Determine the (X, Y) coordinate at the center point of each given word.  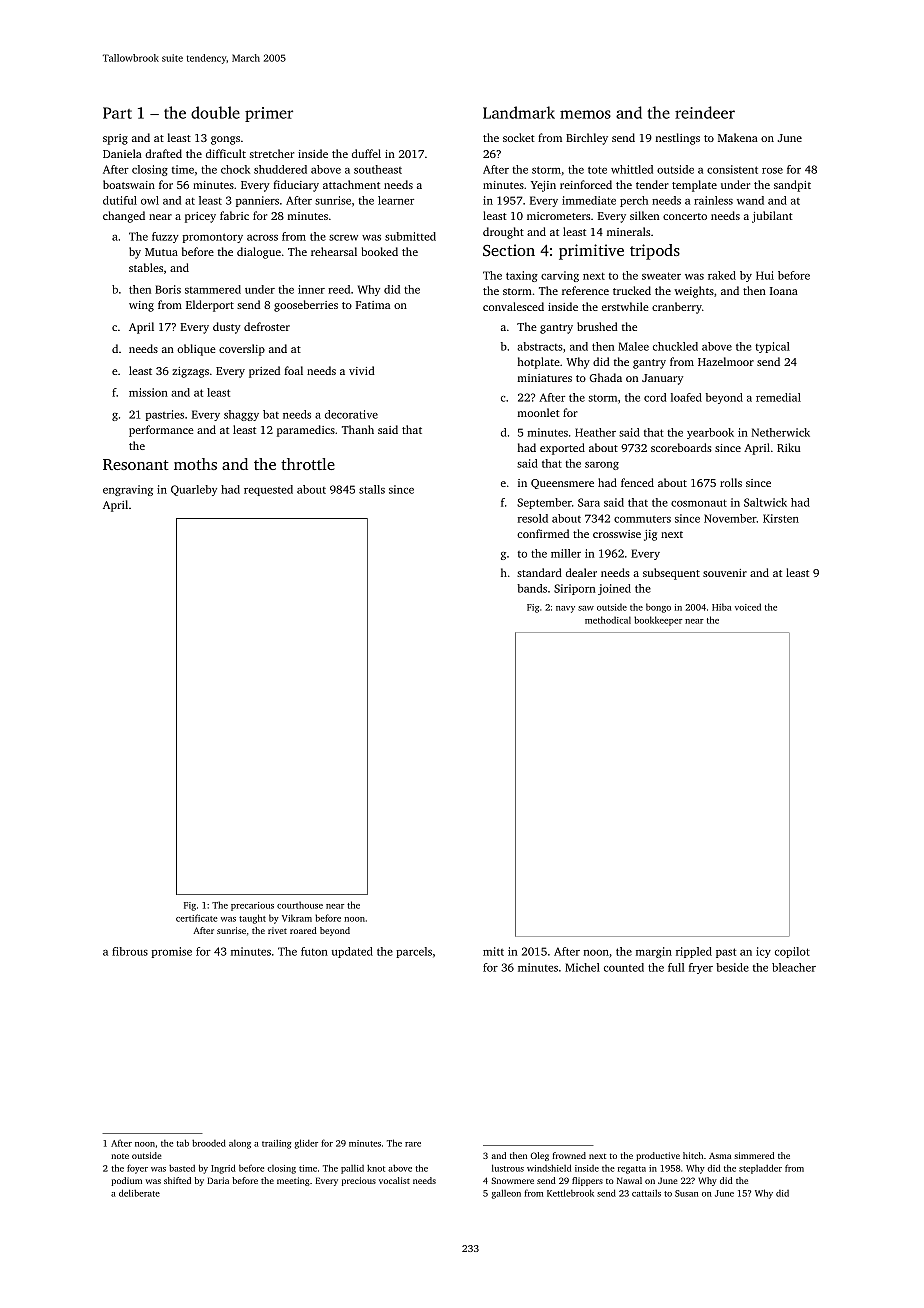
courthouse (300, 905)
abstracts (540, 346)
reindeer (705, 112)
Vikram (297, 918)
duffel (366, 153)
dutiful (120, 200)
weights (694, 292)
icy (763, 952)
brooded (209, 1143)
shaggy (241, 415)
